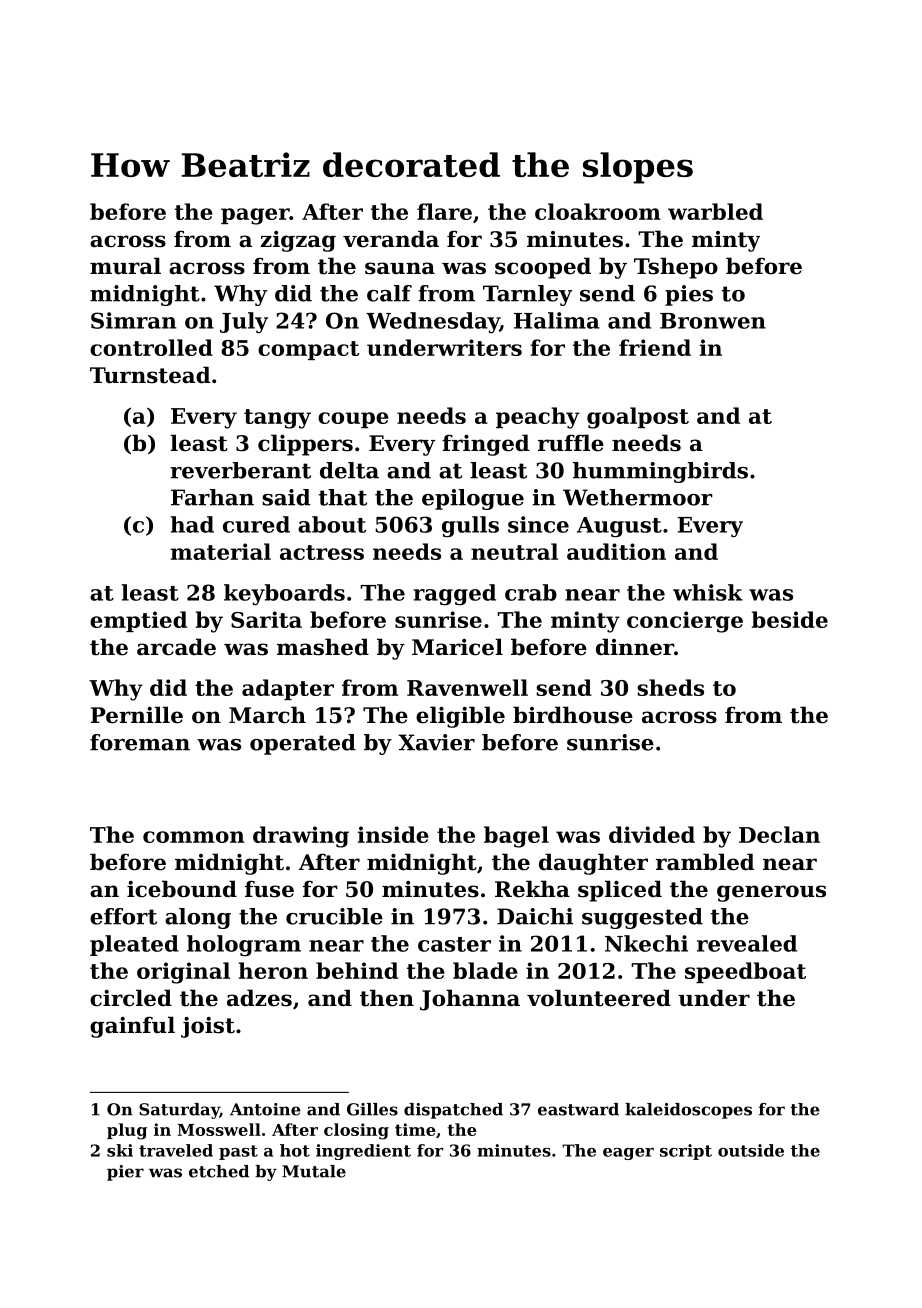  I want to click on crab, so click(531, 592).
